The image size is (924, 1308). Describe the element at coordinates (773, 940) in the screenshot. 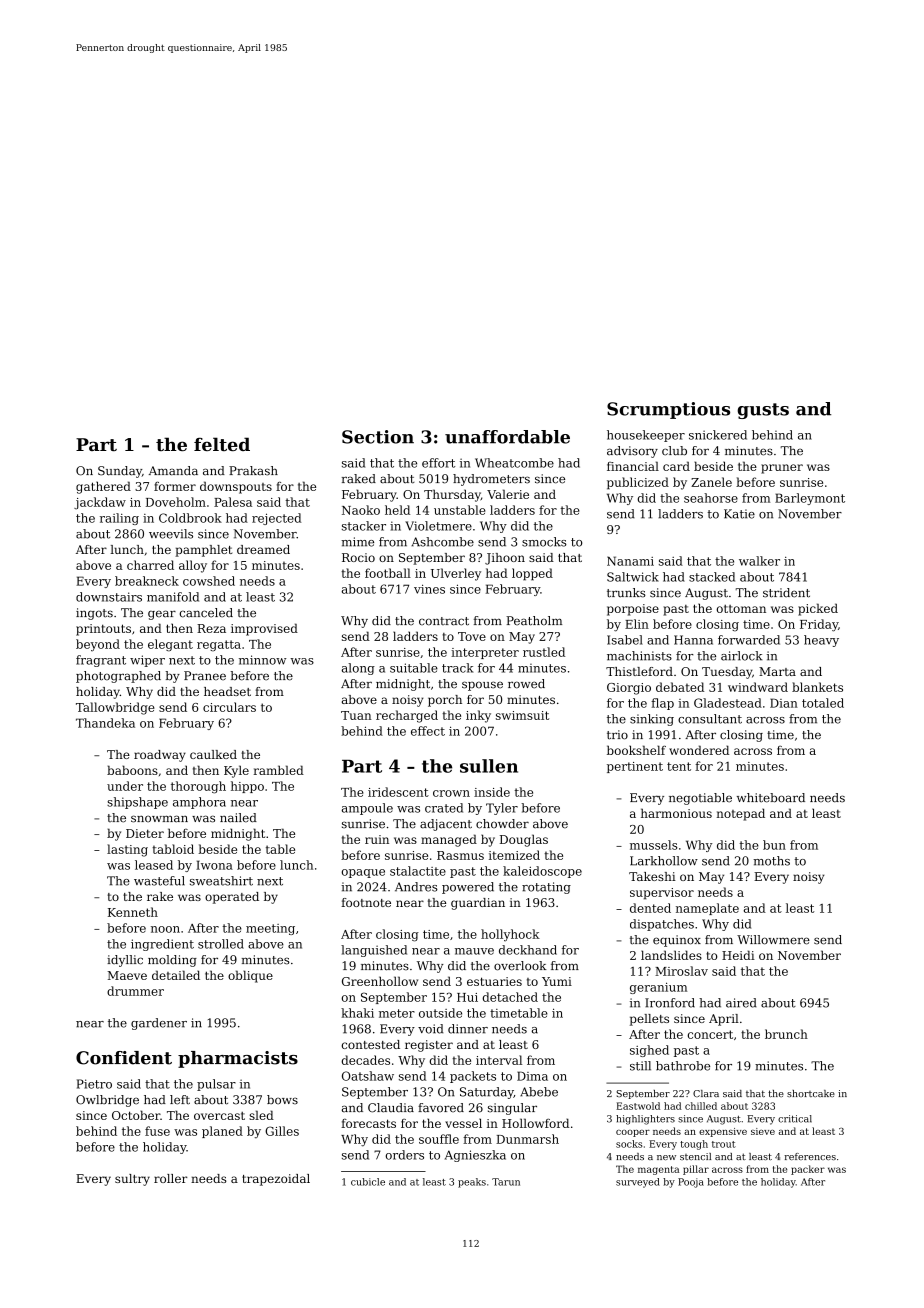

I see `Willowmere` at that location.
